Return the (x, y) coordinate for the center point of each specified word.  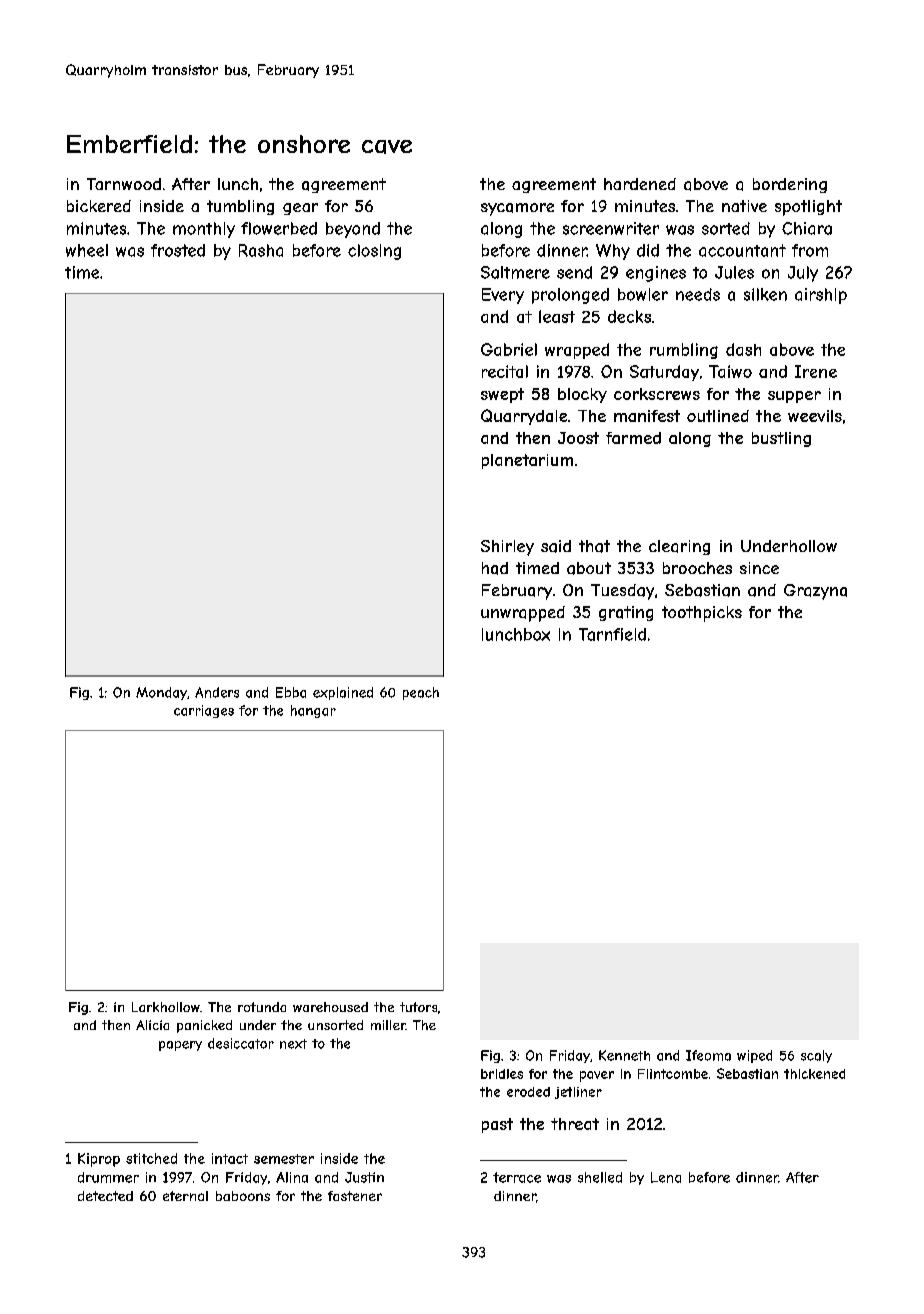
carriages (204, 711)
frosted (178, 250)
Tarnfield (612, 634)
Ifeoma (708, 1055)
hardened (640, 184)
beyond (353, 230)
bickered (99, 206)
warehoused (330, 1007)
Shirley (507, 548)
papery (180, 1046)
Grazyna (815, 592)
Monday (161, 693)
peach (421, 693)
